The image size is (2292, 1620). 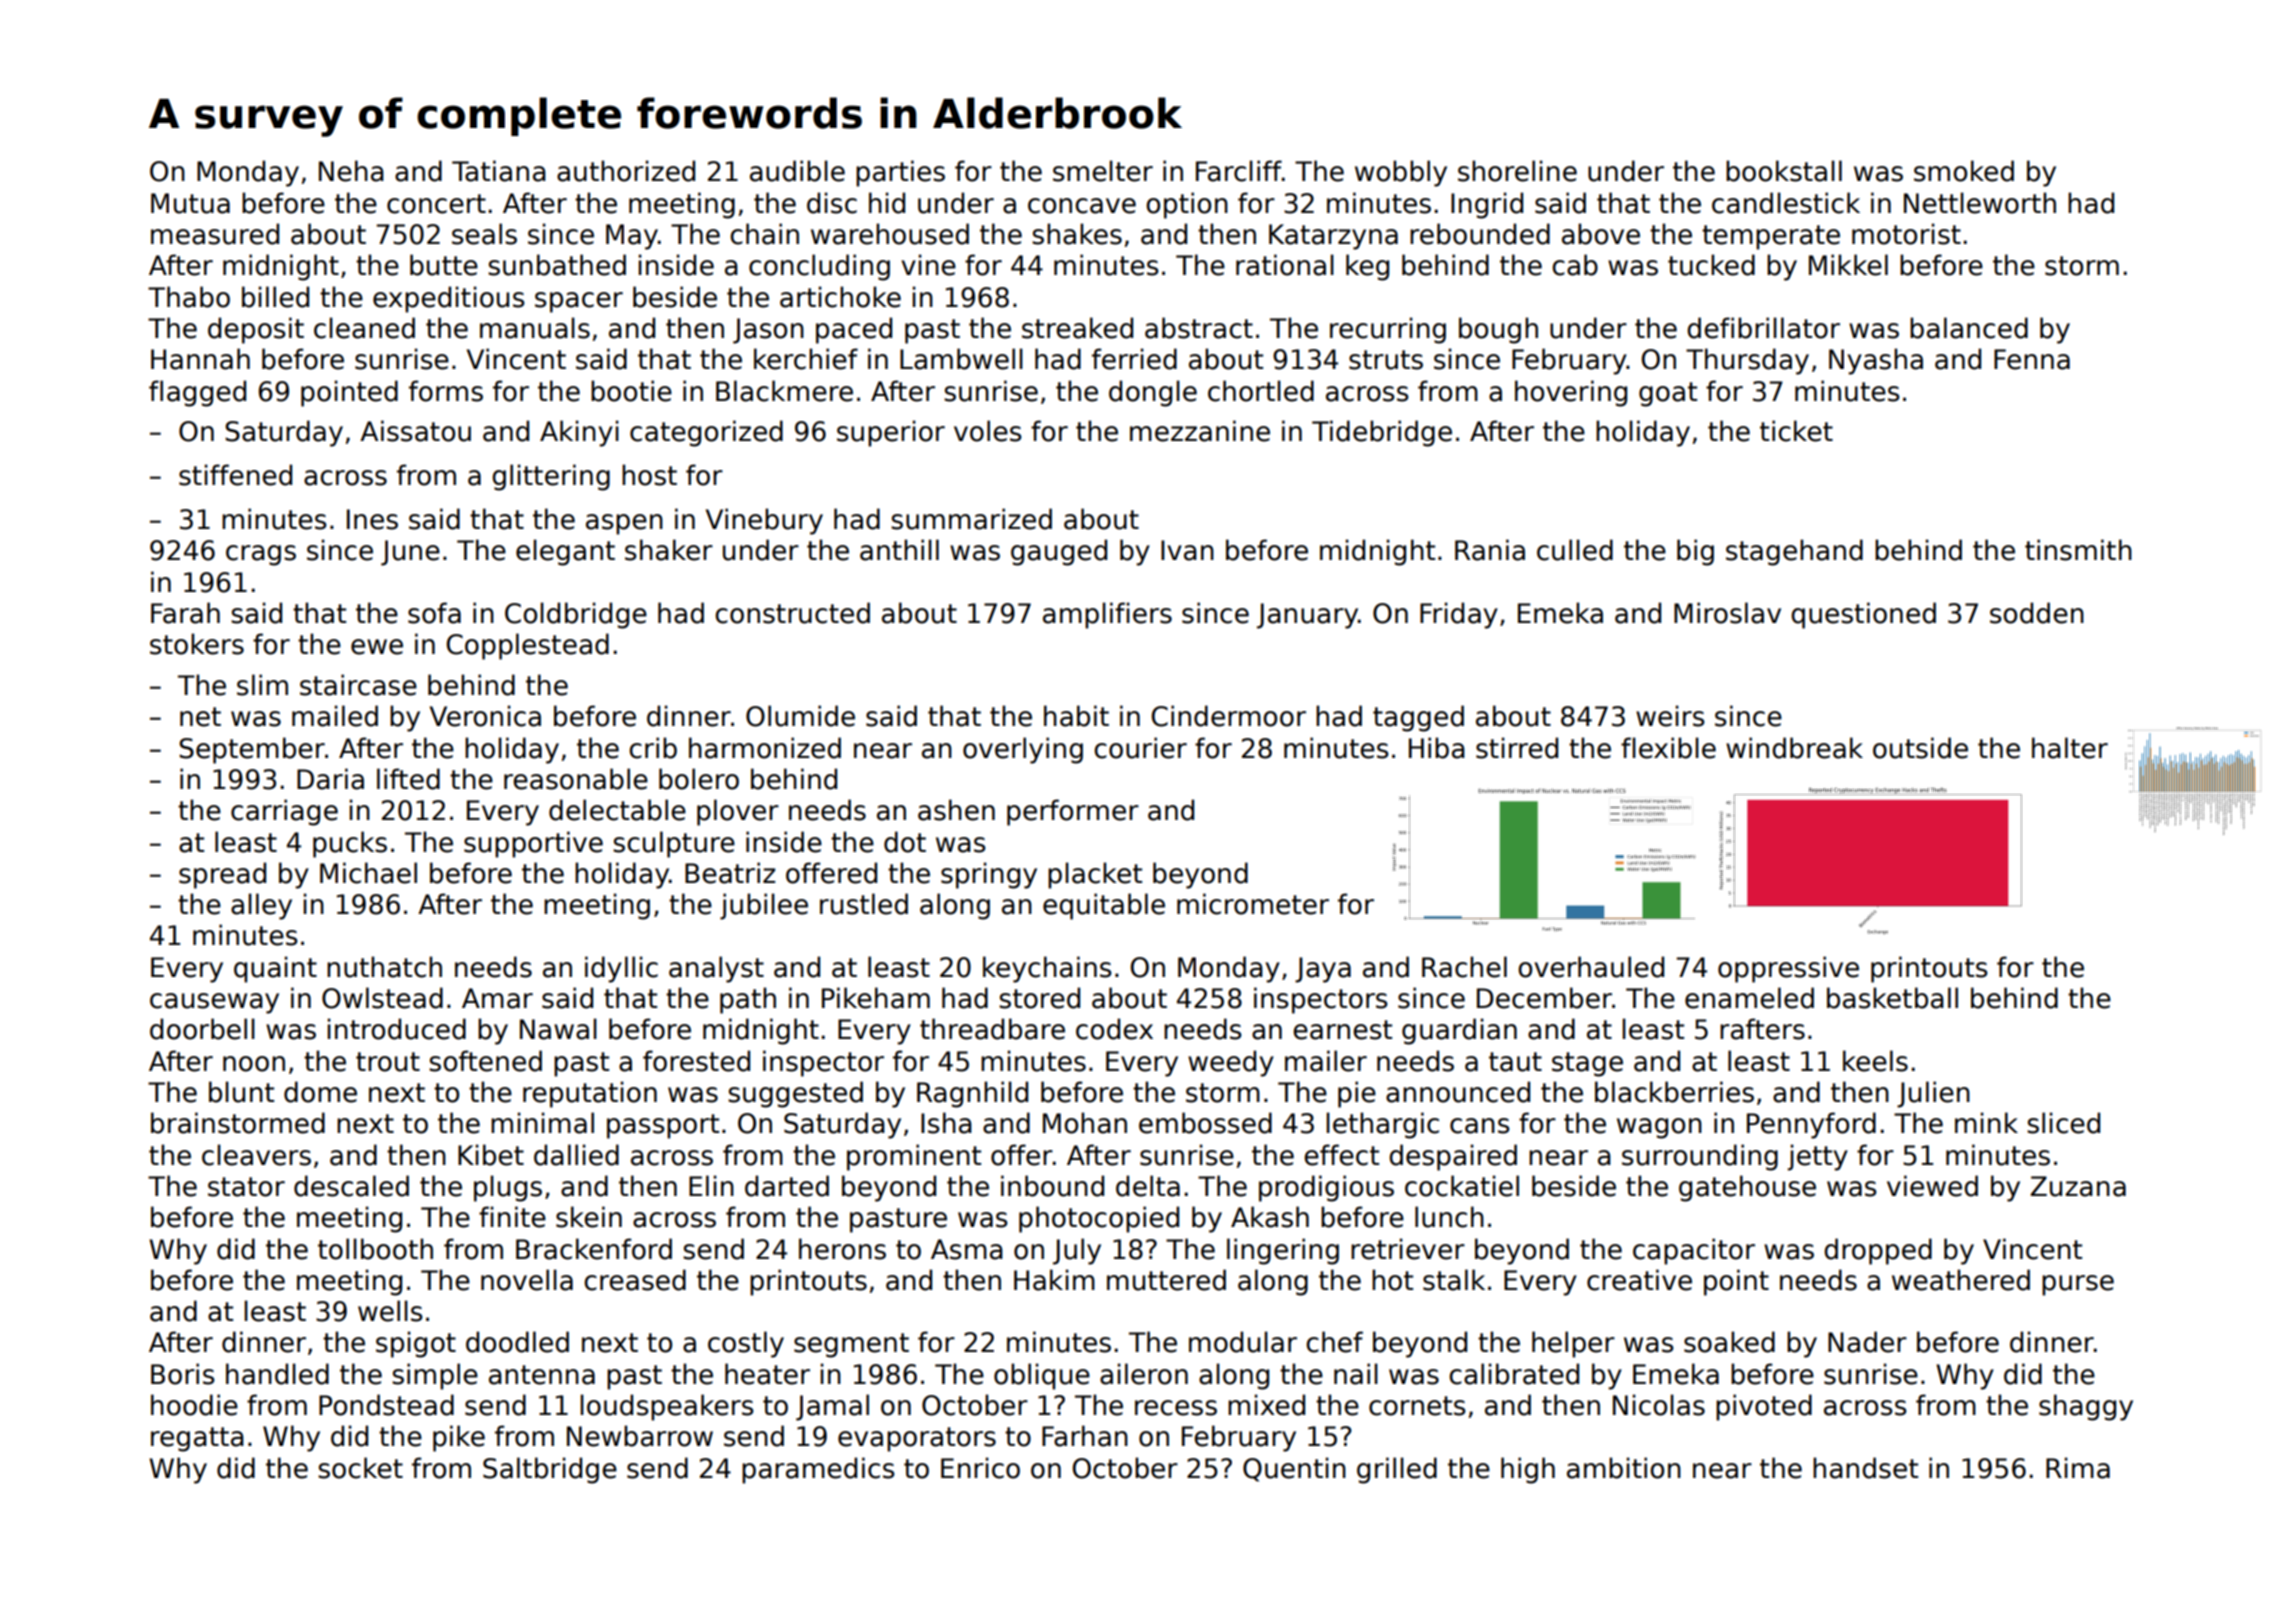 What do you see at coordinates (1892, 998) in the screenshot?
I see `basketball` at bounding box center [1892, 998].
